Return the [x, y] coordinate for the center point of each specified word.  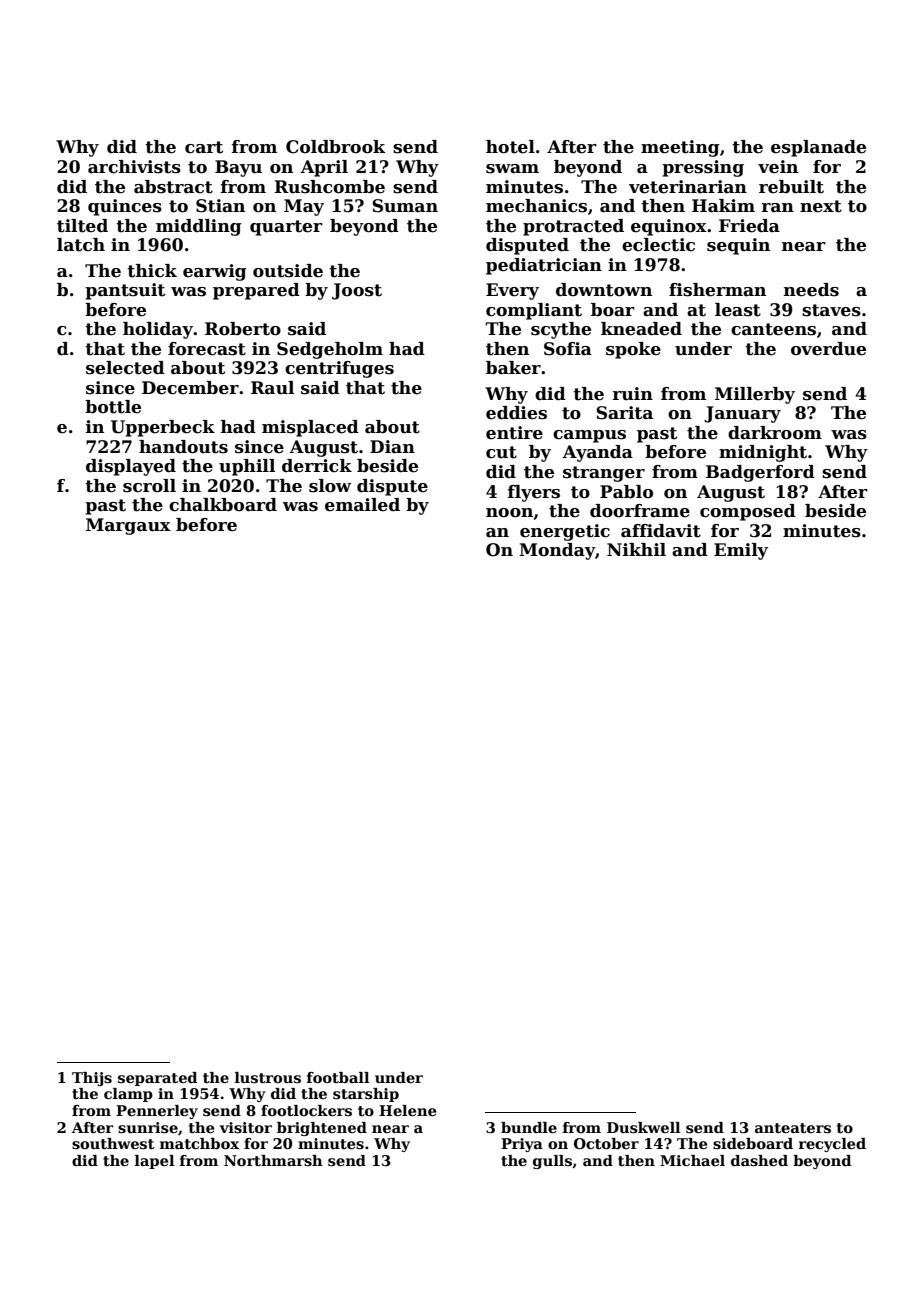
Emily [741, 551]
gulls [552, 1162]
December [190, 388]
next [821, 206]
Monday [557, 551]
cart [204, 147]
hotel [510, 147]
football [338, 1077]
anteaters [793, 1128]
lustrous [268, 1077]
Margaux [128, 526]
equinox [669, 227]
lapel [154, 1162]
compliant [534, 311]
